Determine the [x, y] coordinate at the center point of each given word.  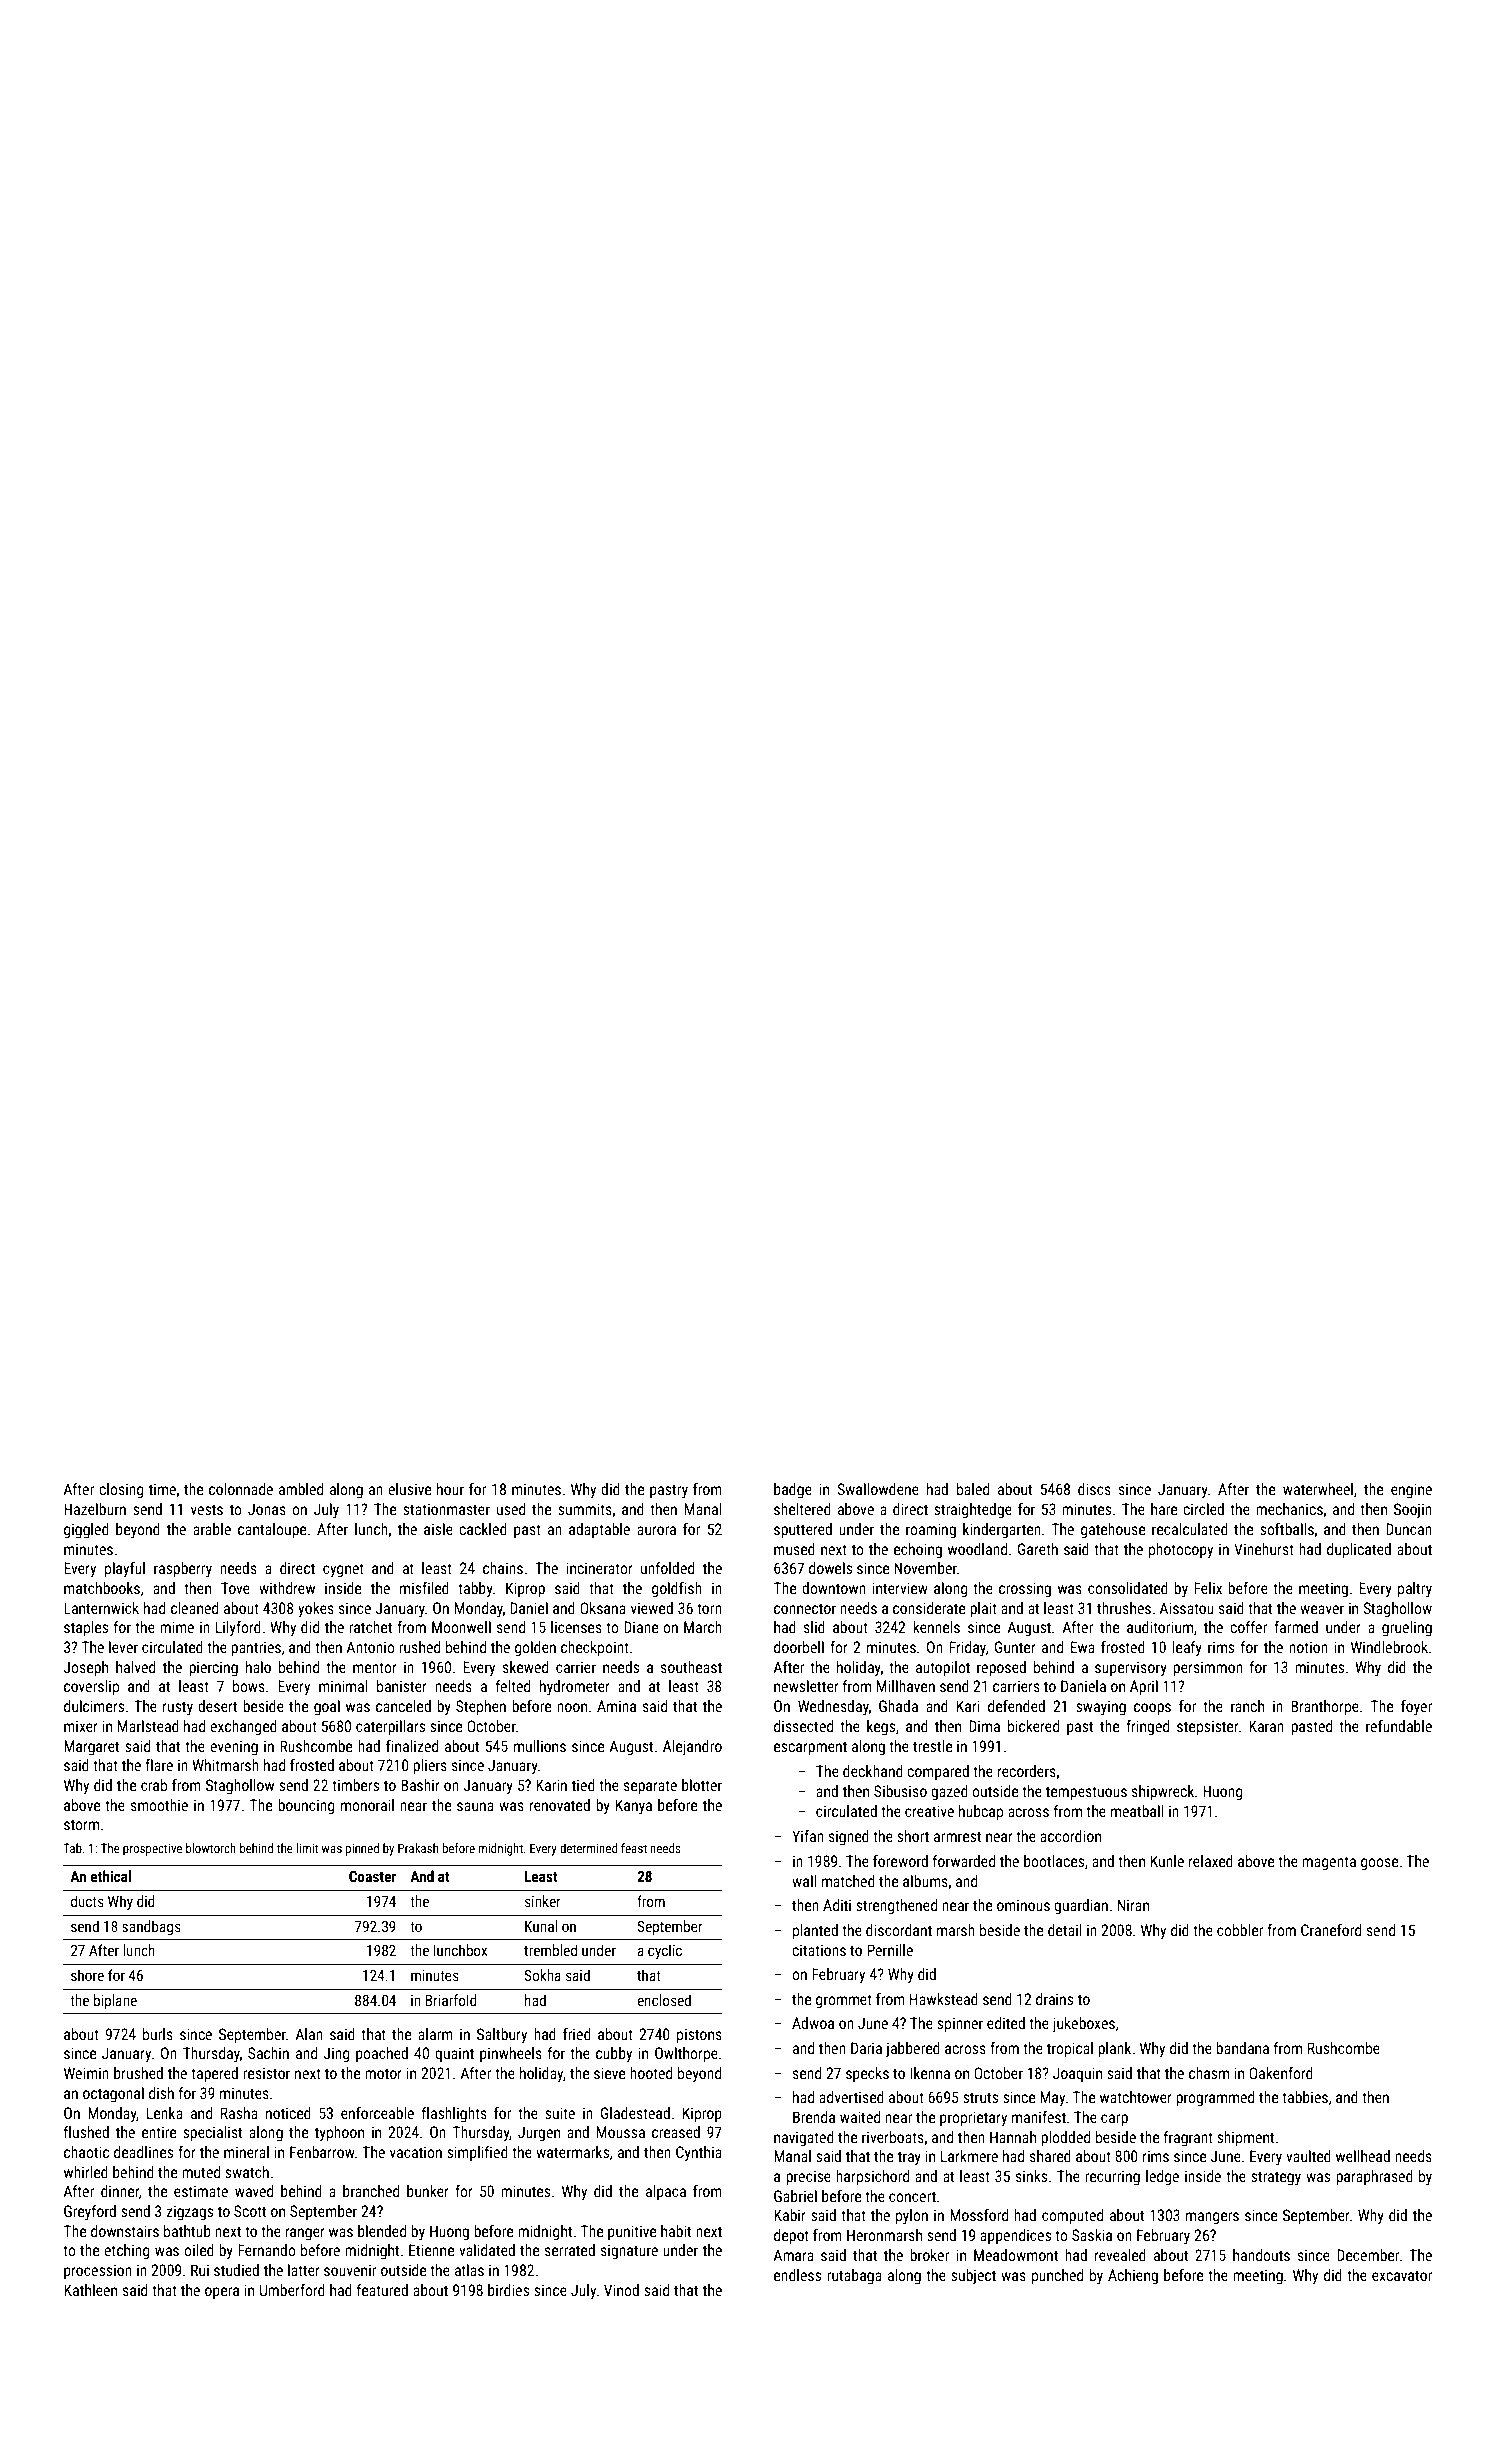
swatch [247, 2172]
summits [585, 1509]
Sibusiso [900, 1791]
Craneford [1331, 1930]
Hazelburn [95, 1509]
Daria [866, 2048]
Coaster [372, 1876]
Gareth [1038, 1549]
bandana [1242, 2048]
